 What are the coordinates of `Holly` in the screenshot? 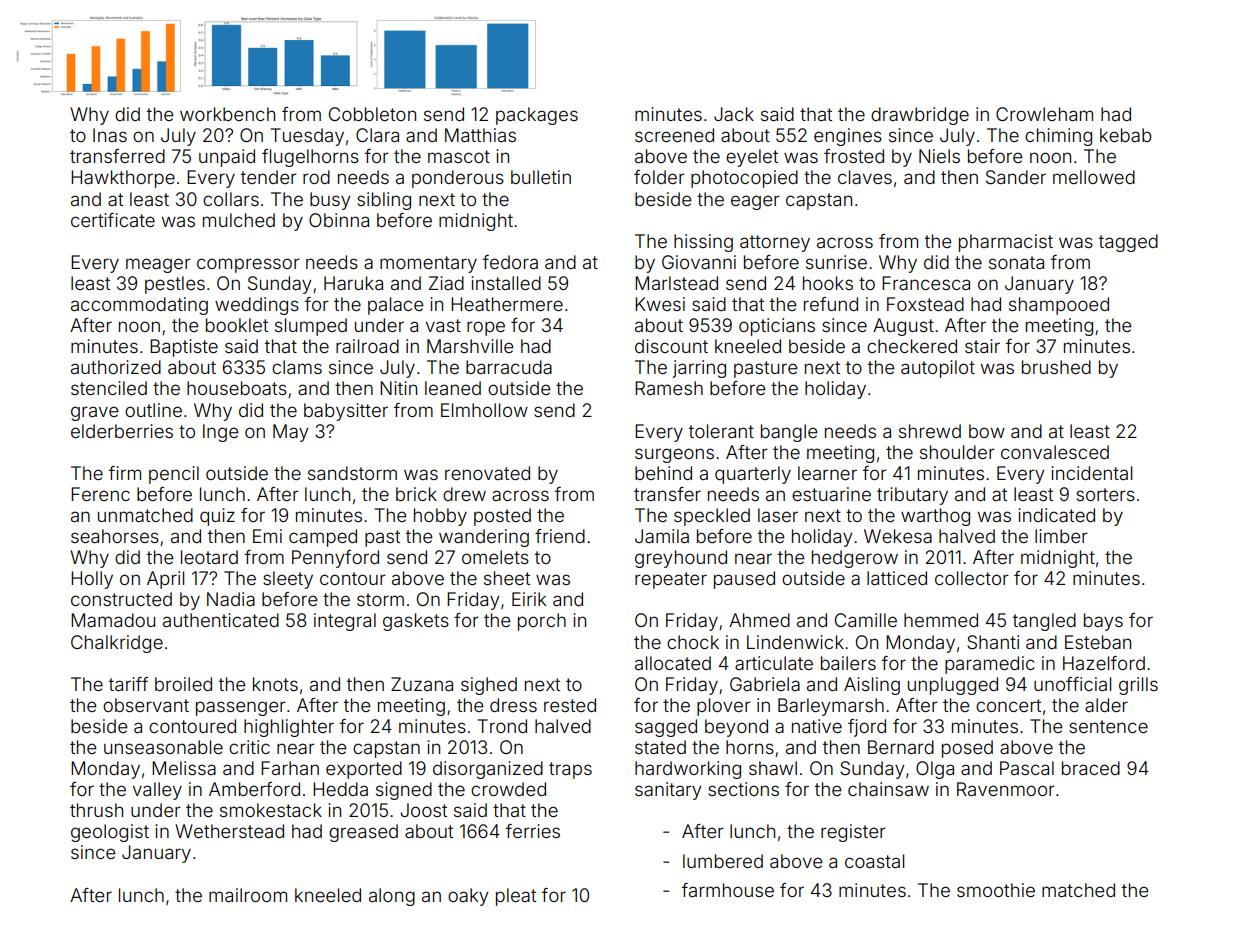 It's located at (92, 580).
